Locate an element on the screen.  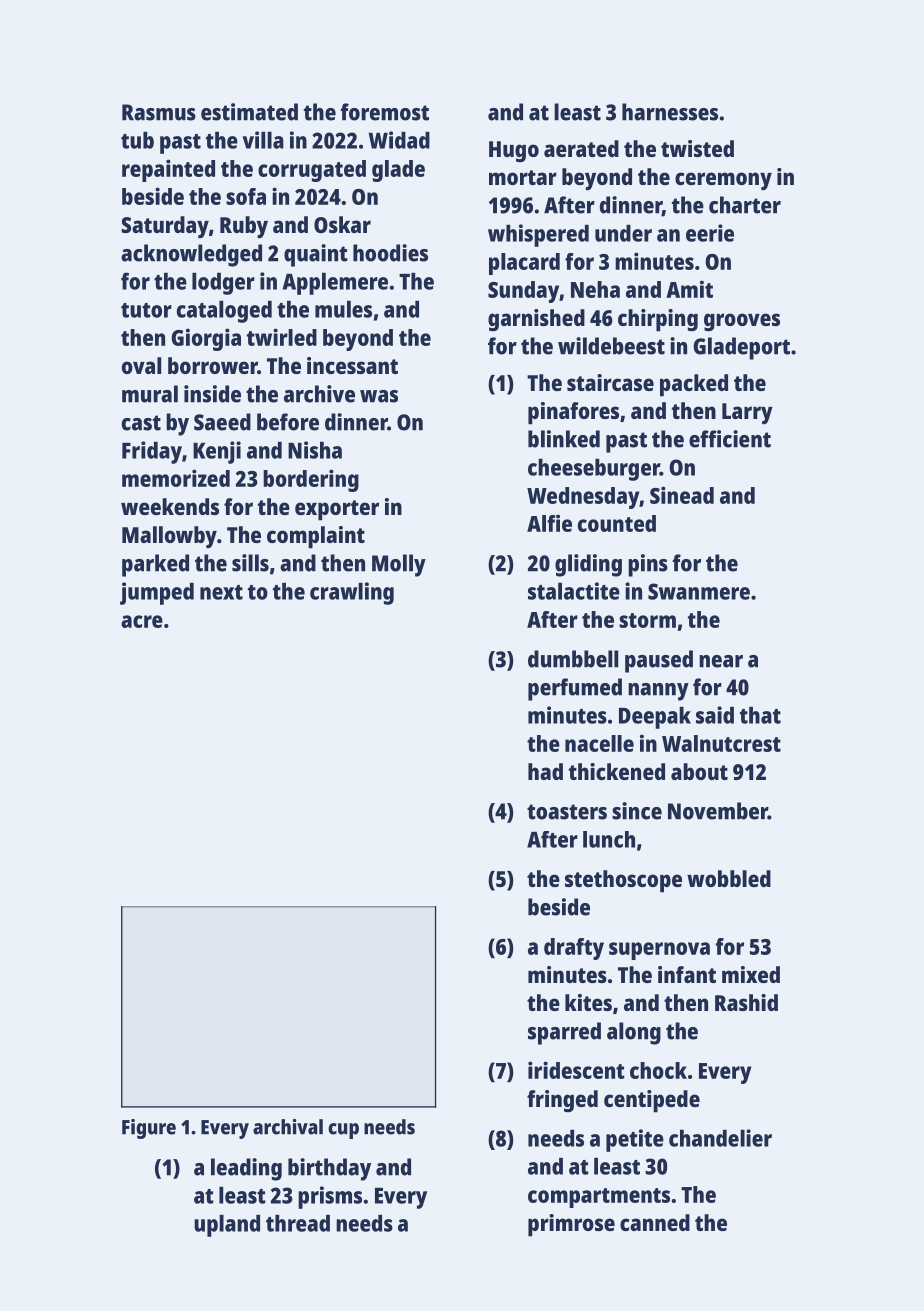
archival is located at coordinates (288, 1127).
